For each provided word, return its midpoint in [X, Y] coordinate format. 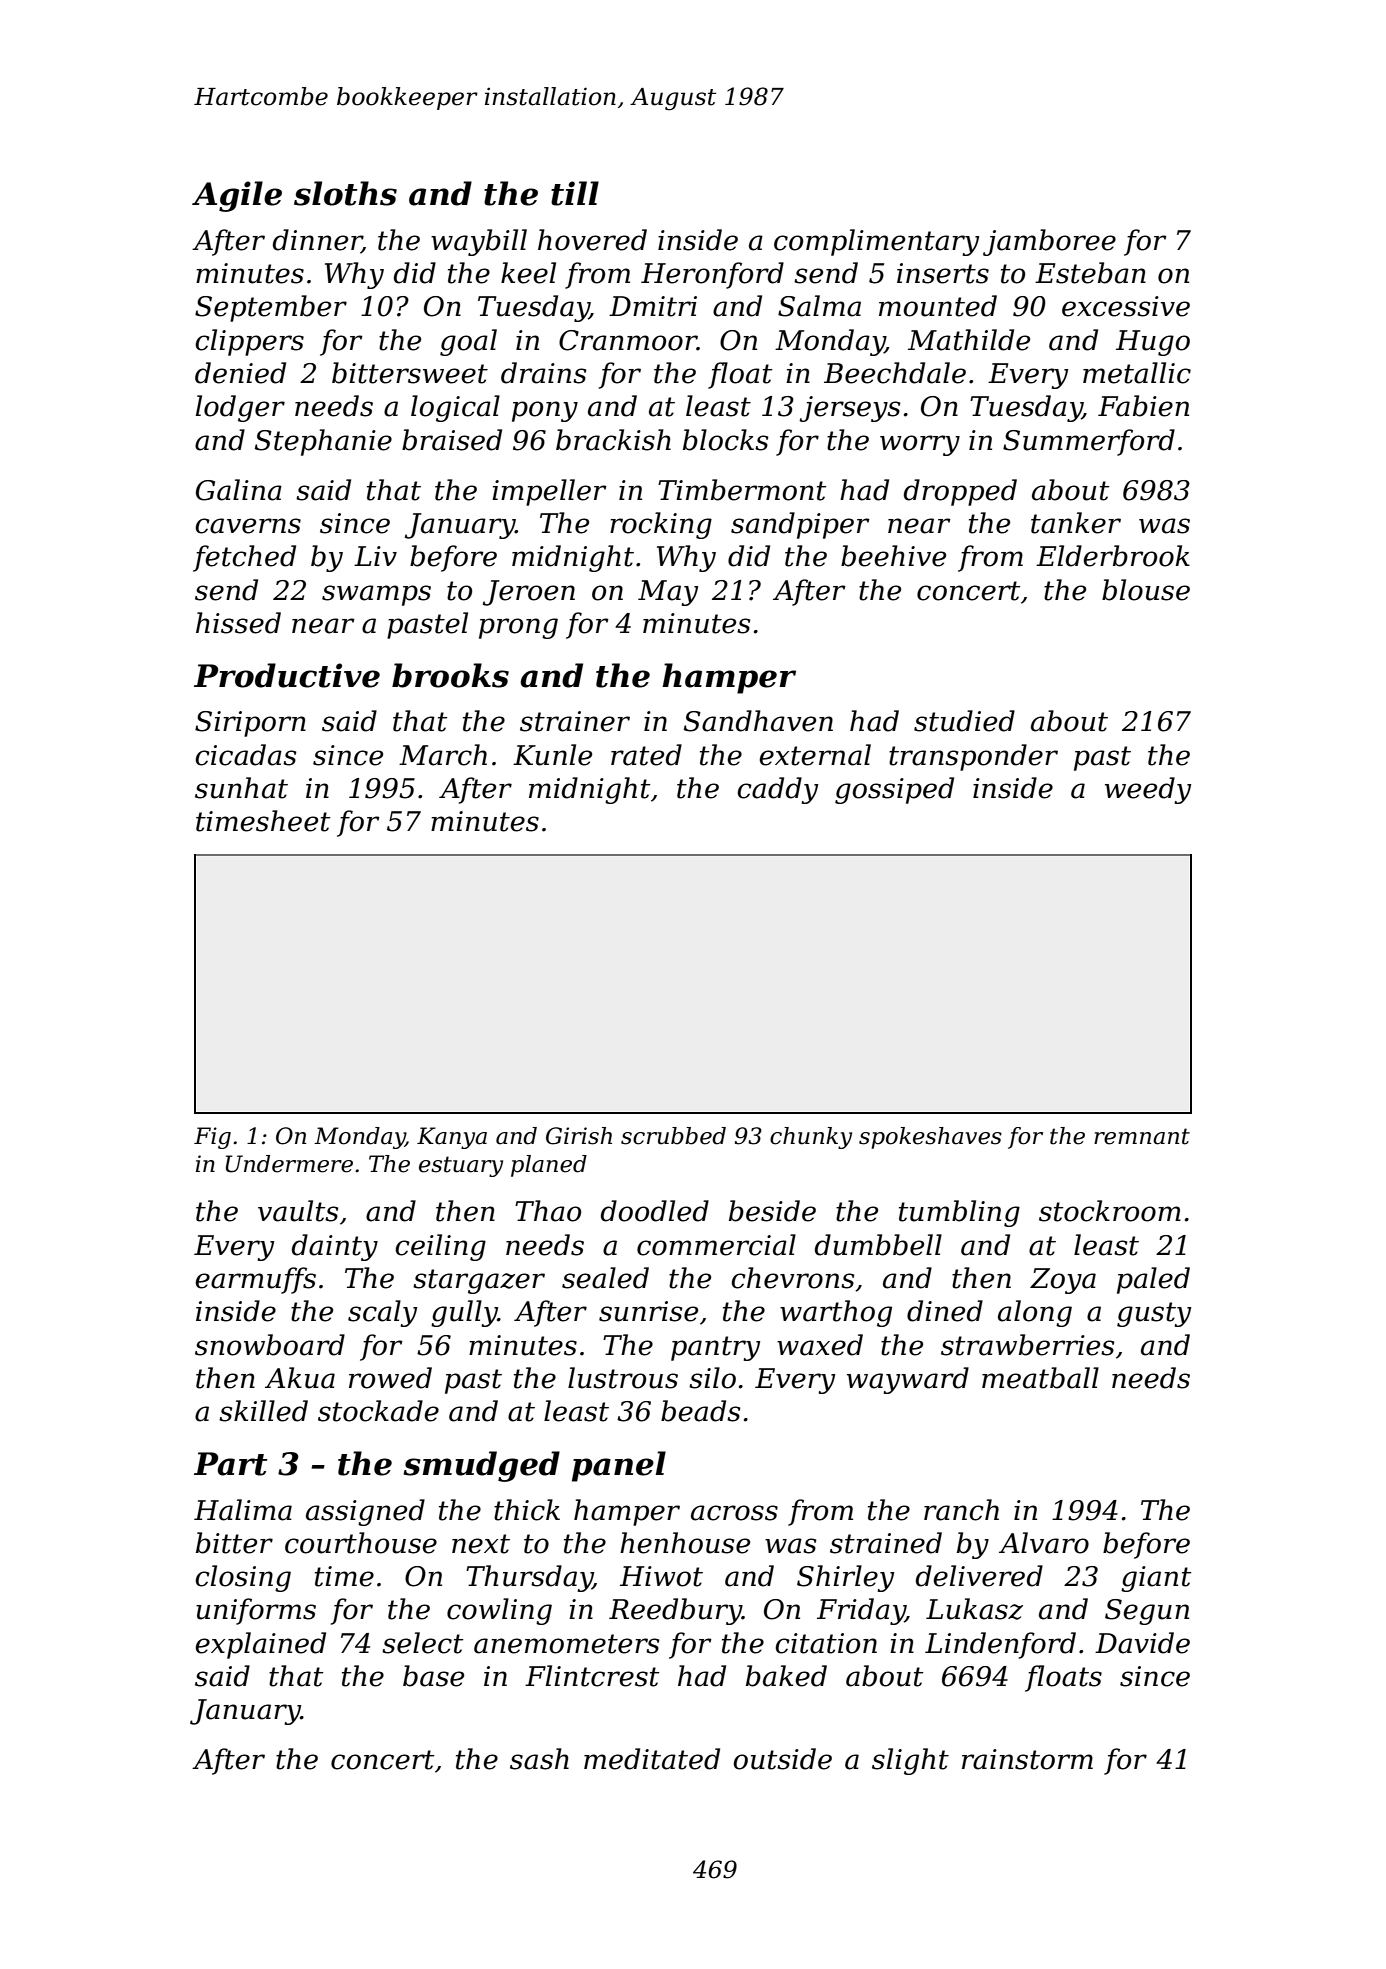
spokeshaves [930, 1138]
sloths [345, 193]
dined [945, 1311]
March [443, 755]
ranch [961, 1510]
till [575, 193]
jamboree [1049, 242]
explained [260, 1645]
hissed [238, 623]
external [815, 755]
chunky [811, 1138]
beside [772, 1211]
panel [619, 1466]
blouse [1146, 590]
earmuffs [255, 1280]
